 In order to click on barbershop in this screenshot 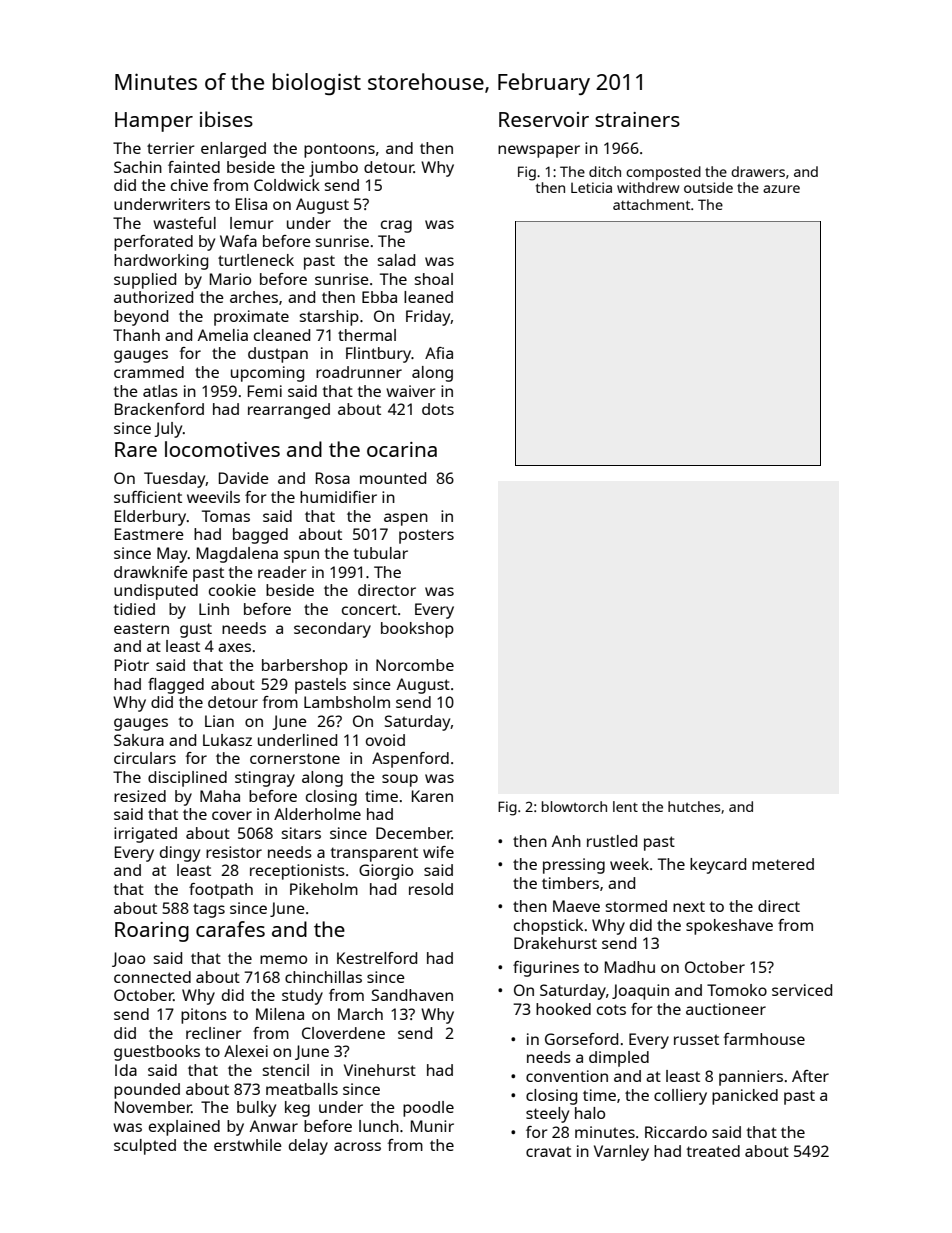, I will do `click(305, 667)`.
